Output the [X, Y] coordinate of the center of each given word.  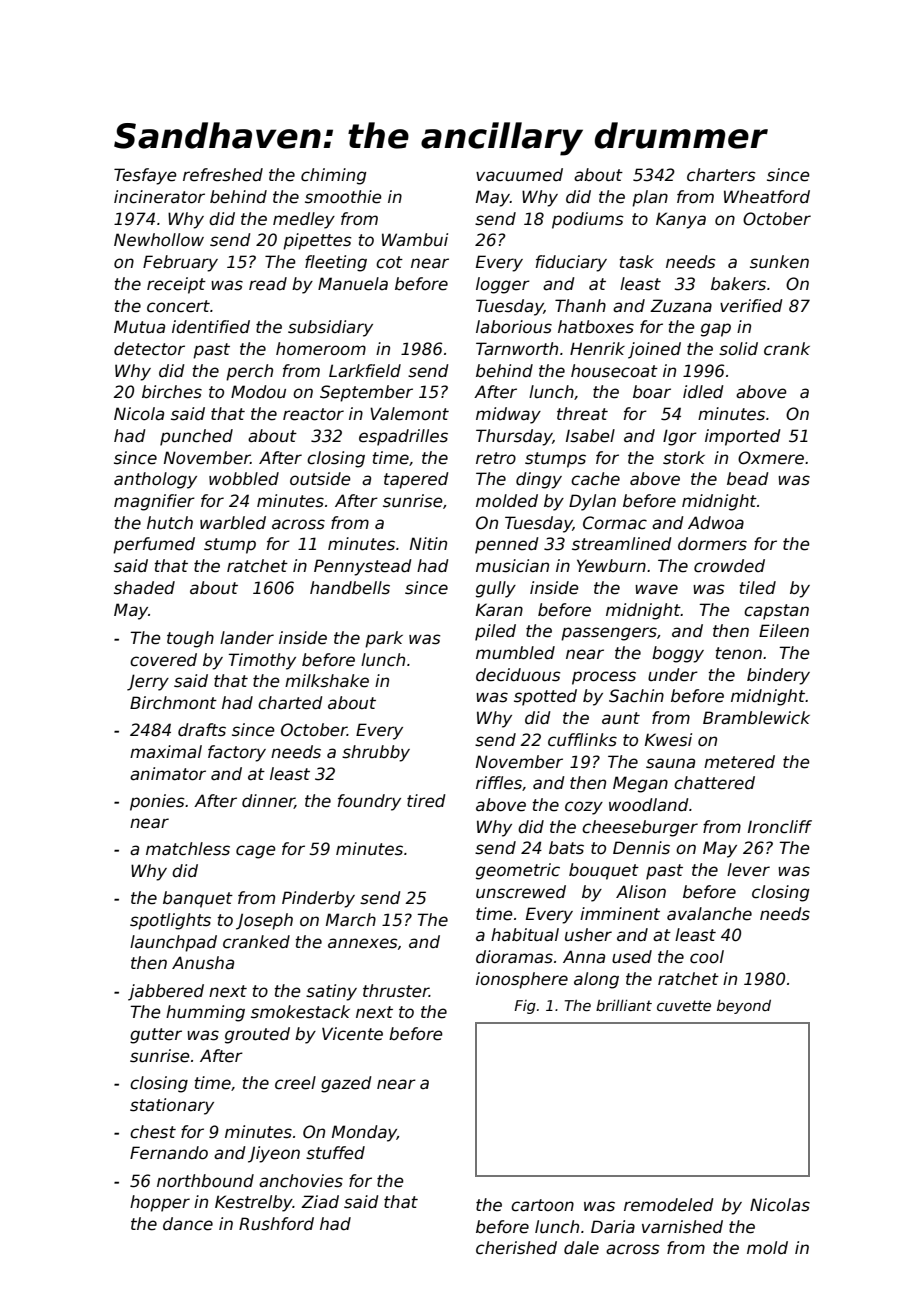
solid [738, 349]
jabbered [166, 992]
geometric [518, 871]
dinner [268, 801]
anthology [155, 480]
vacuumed [519, 175]
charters [721, 175]
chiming [334, 176]
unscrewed [521, 892]
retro [496, 458]
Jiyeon [274, 1154]
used [632, 957]
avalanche [709, 914]
